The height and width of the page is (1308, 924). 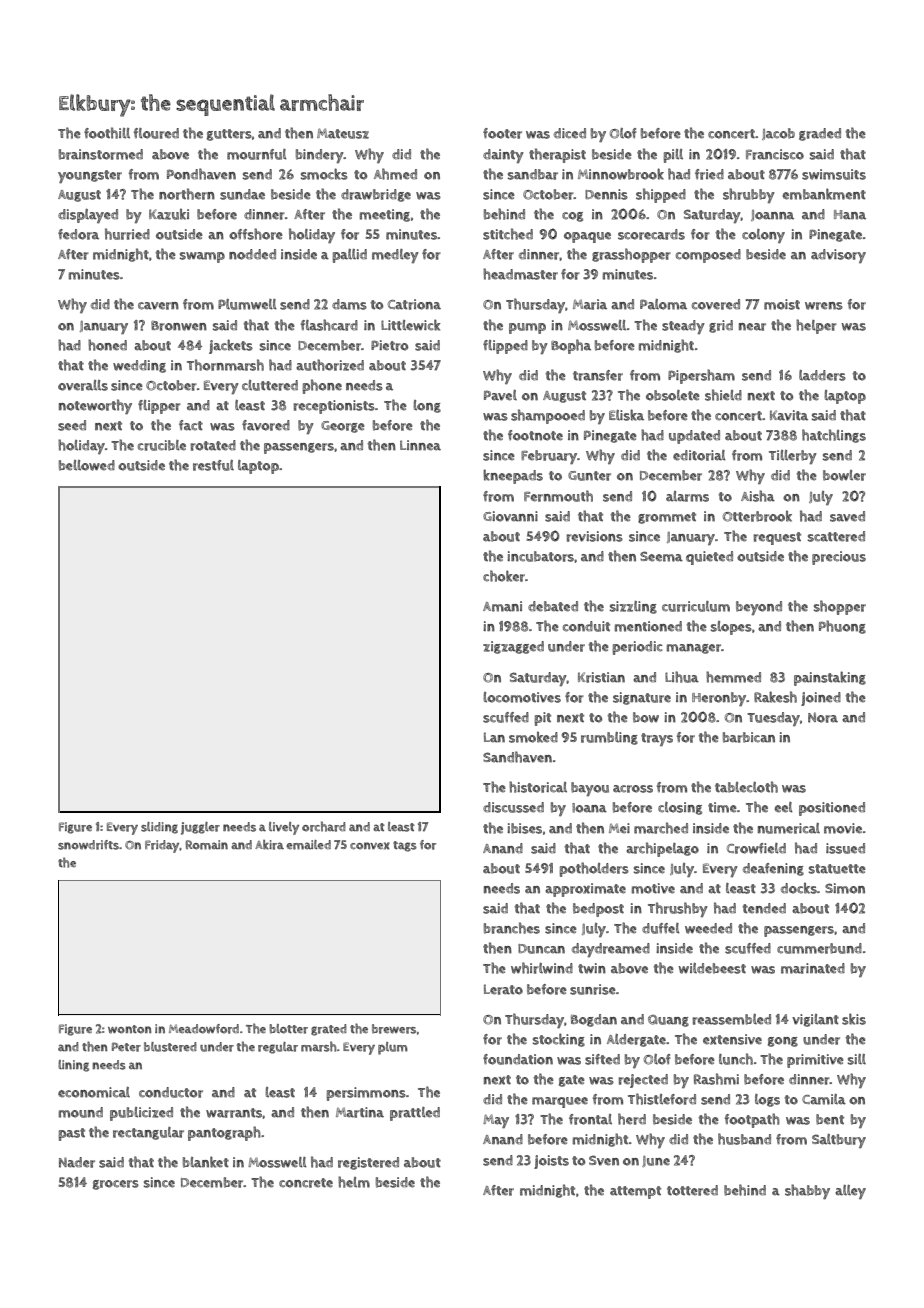 What do you see at coordinates (207, 845) in the page?
I see `Romain` at bounding box center [207, 845].
